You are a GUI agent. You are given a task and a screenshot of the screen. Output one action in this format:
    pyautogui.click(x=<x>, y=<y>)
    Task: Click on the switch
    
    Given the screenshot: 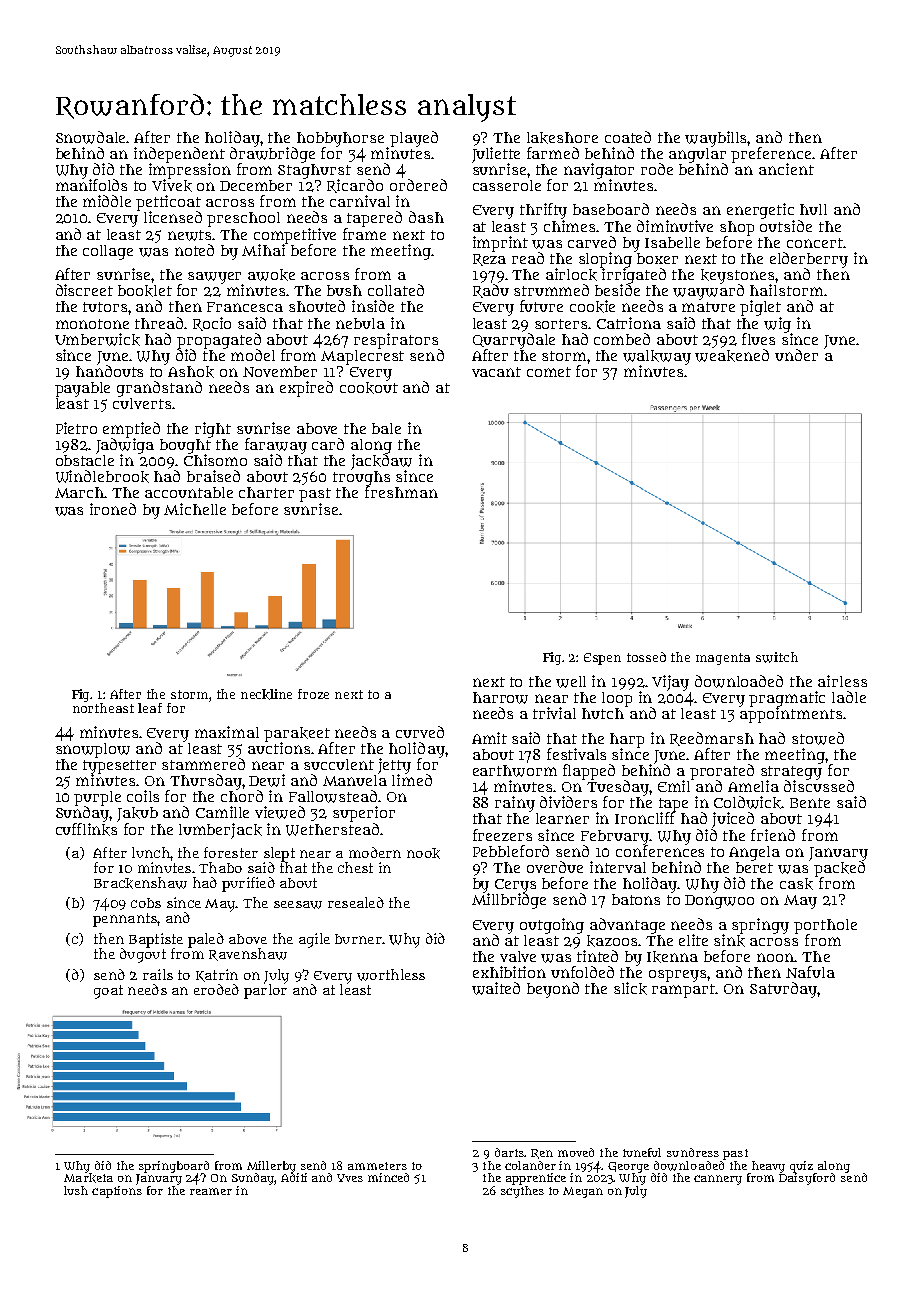 What is the action you would take?
    pyautogui.click(x=777, y=657)
